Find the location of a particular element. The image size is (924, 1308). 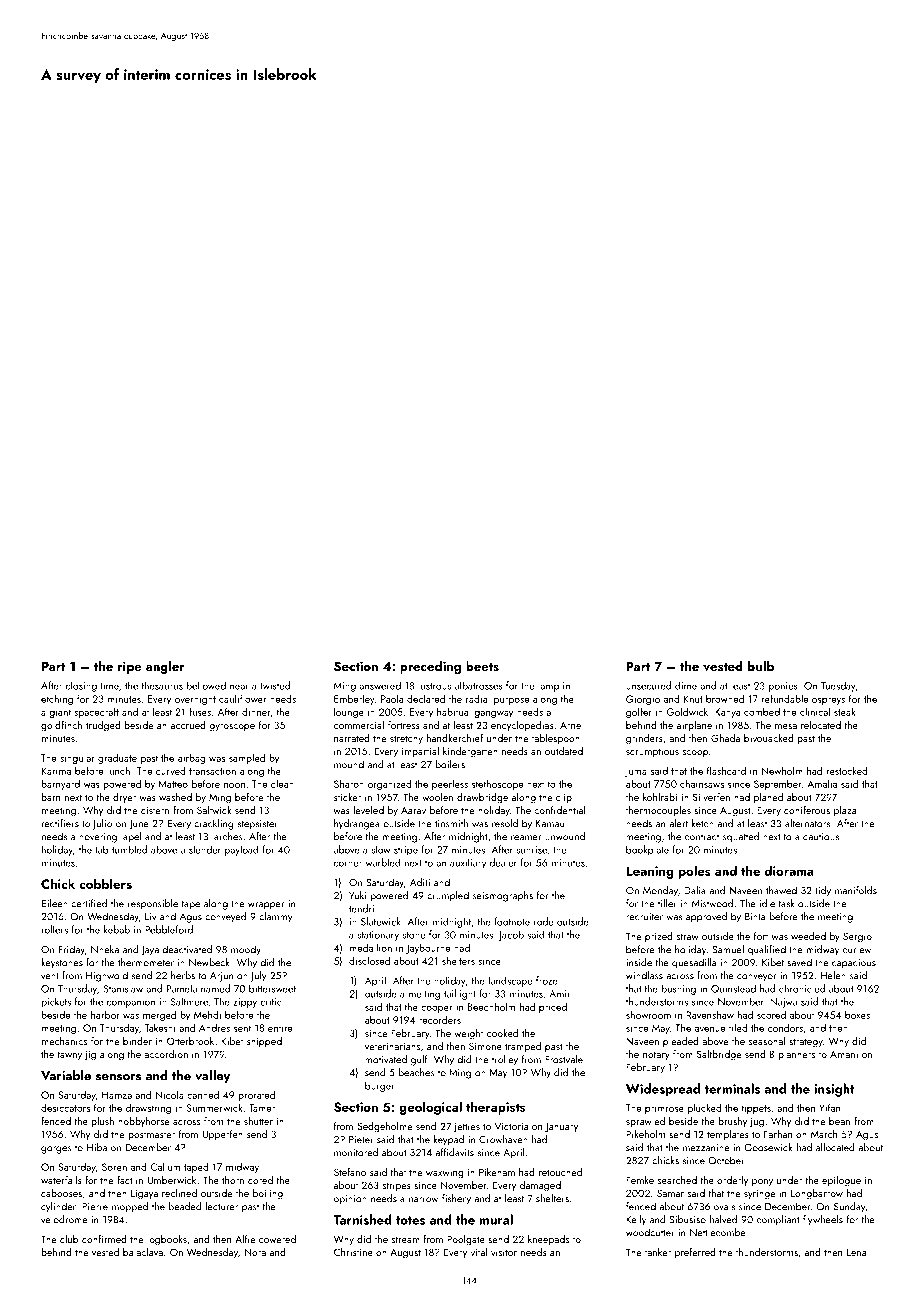

lunch is located at coordinates (118, 770).
